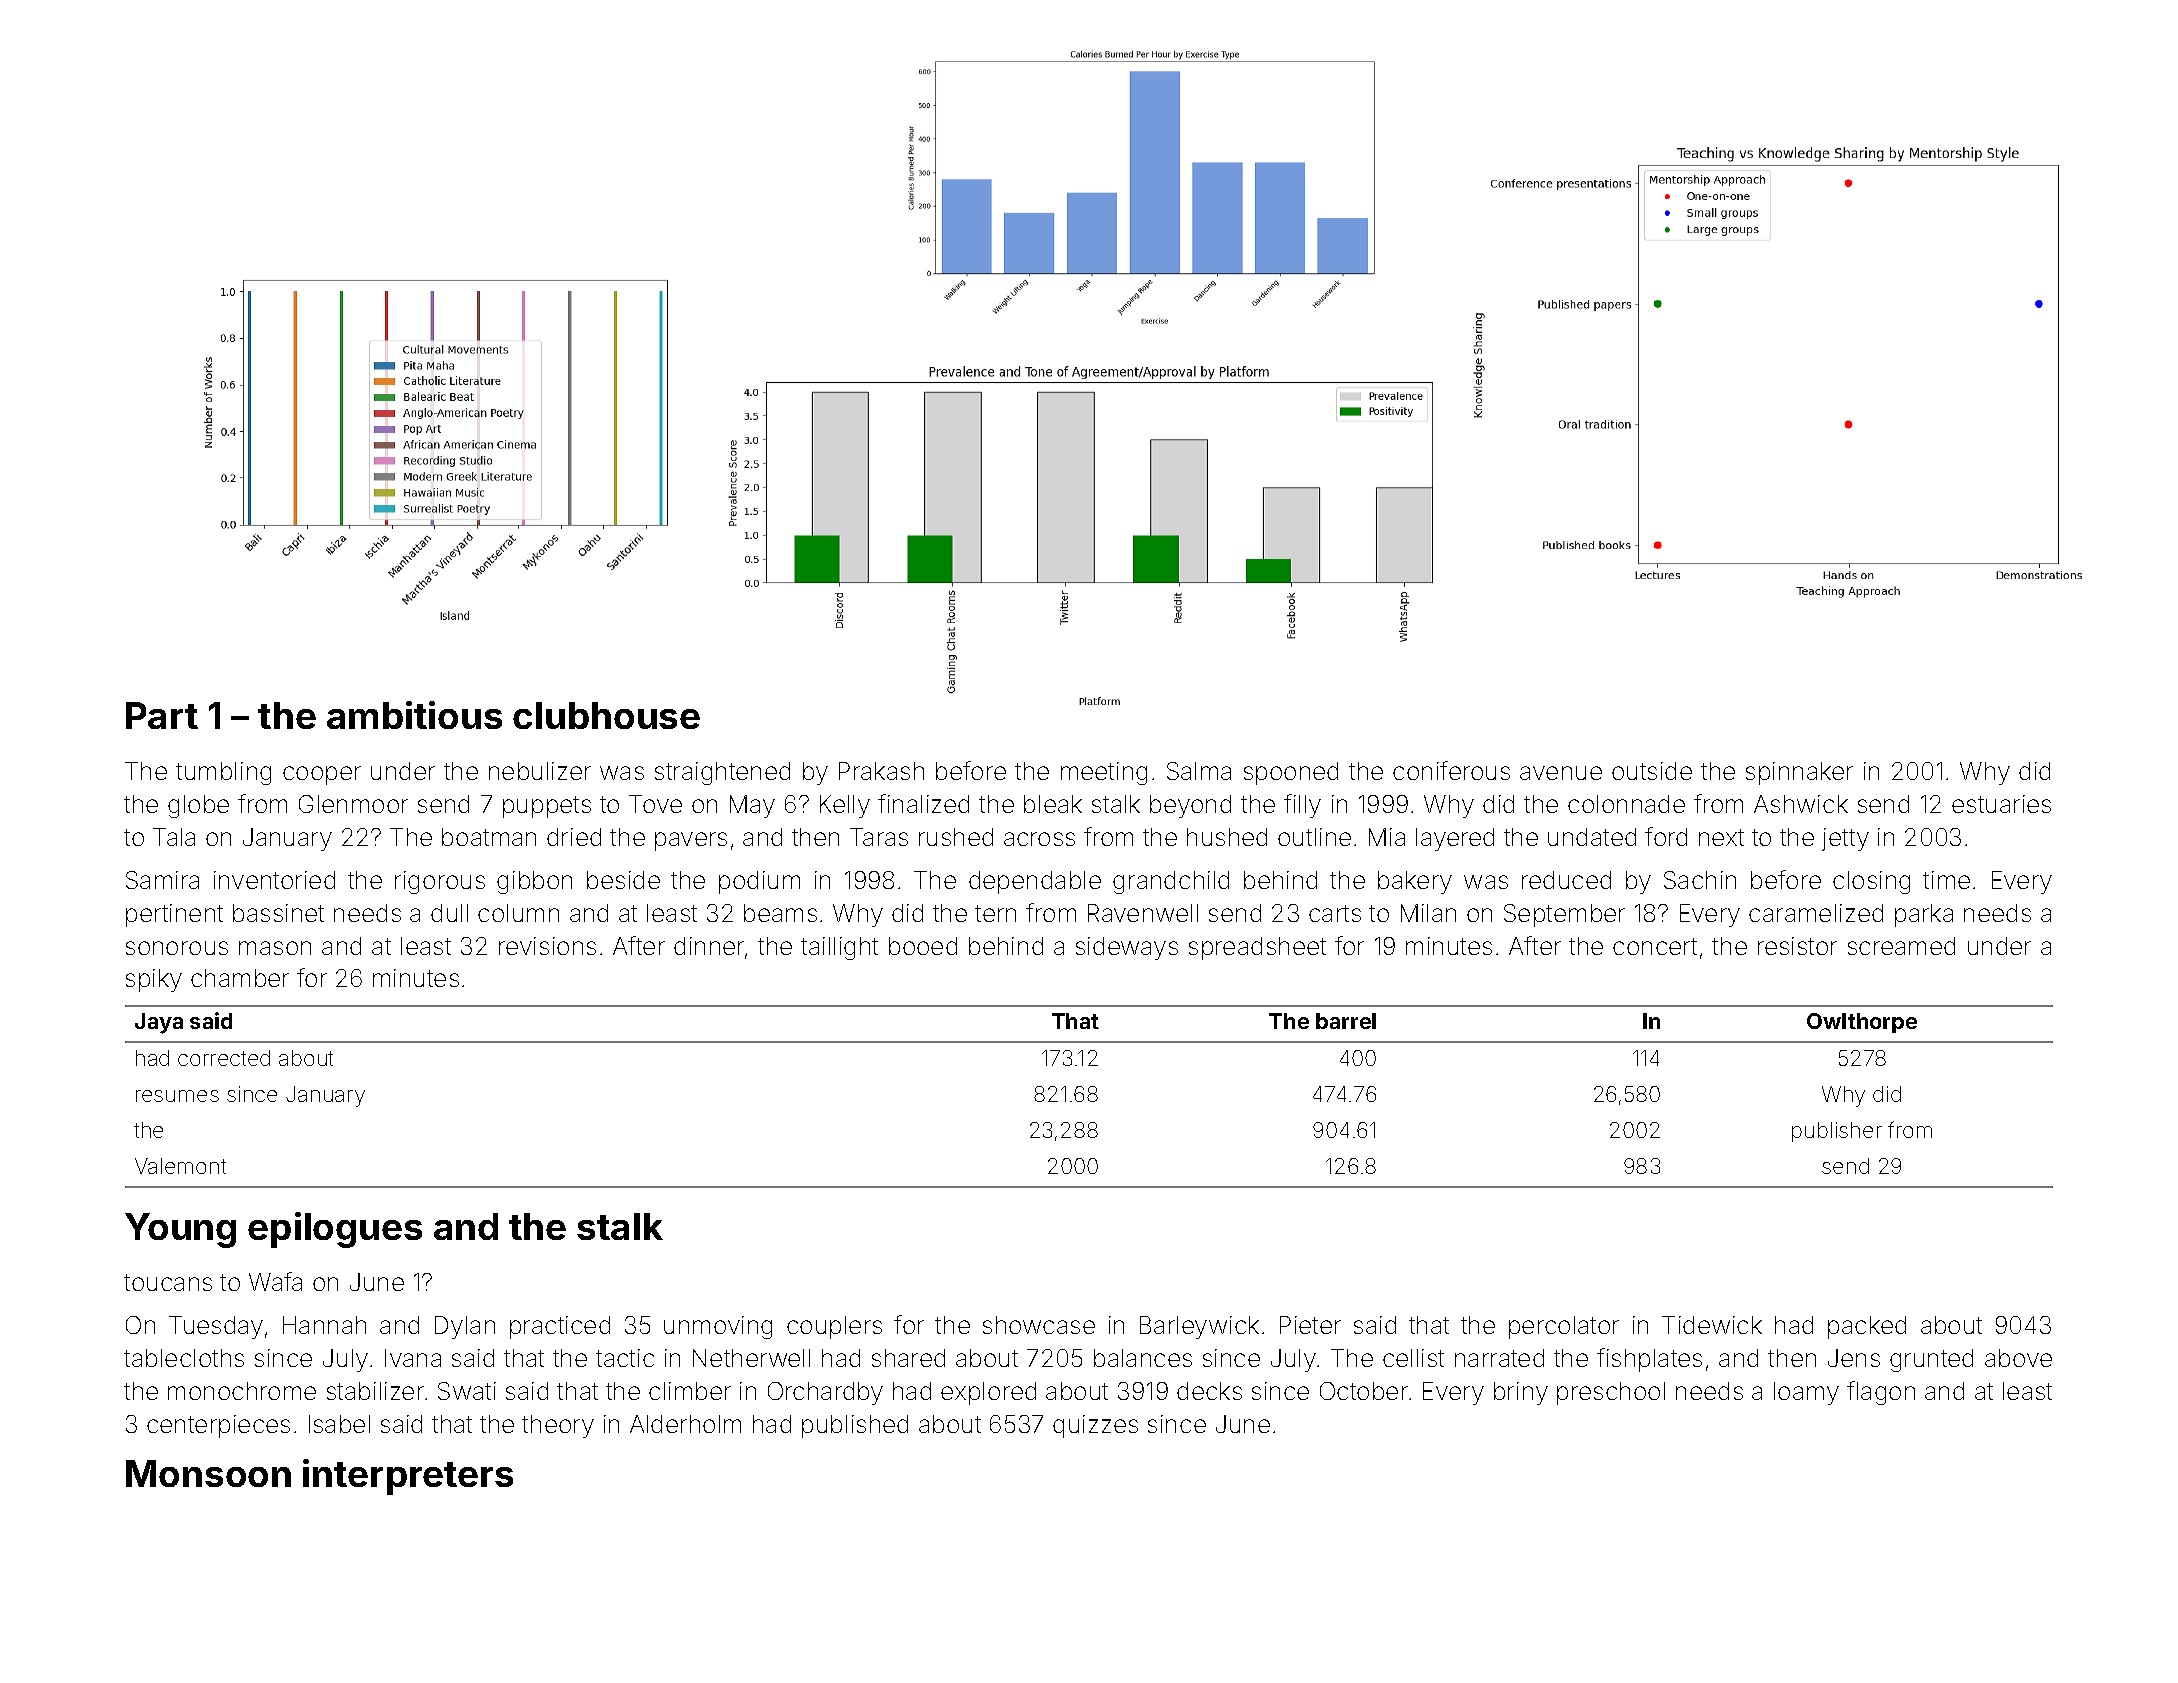  What do you see at coordinates (845, 806) in the screenshot?
I see `Kelly` at bounding box center [845, 806].
